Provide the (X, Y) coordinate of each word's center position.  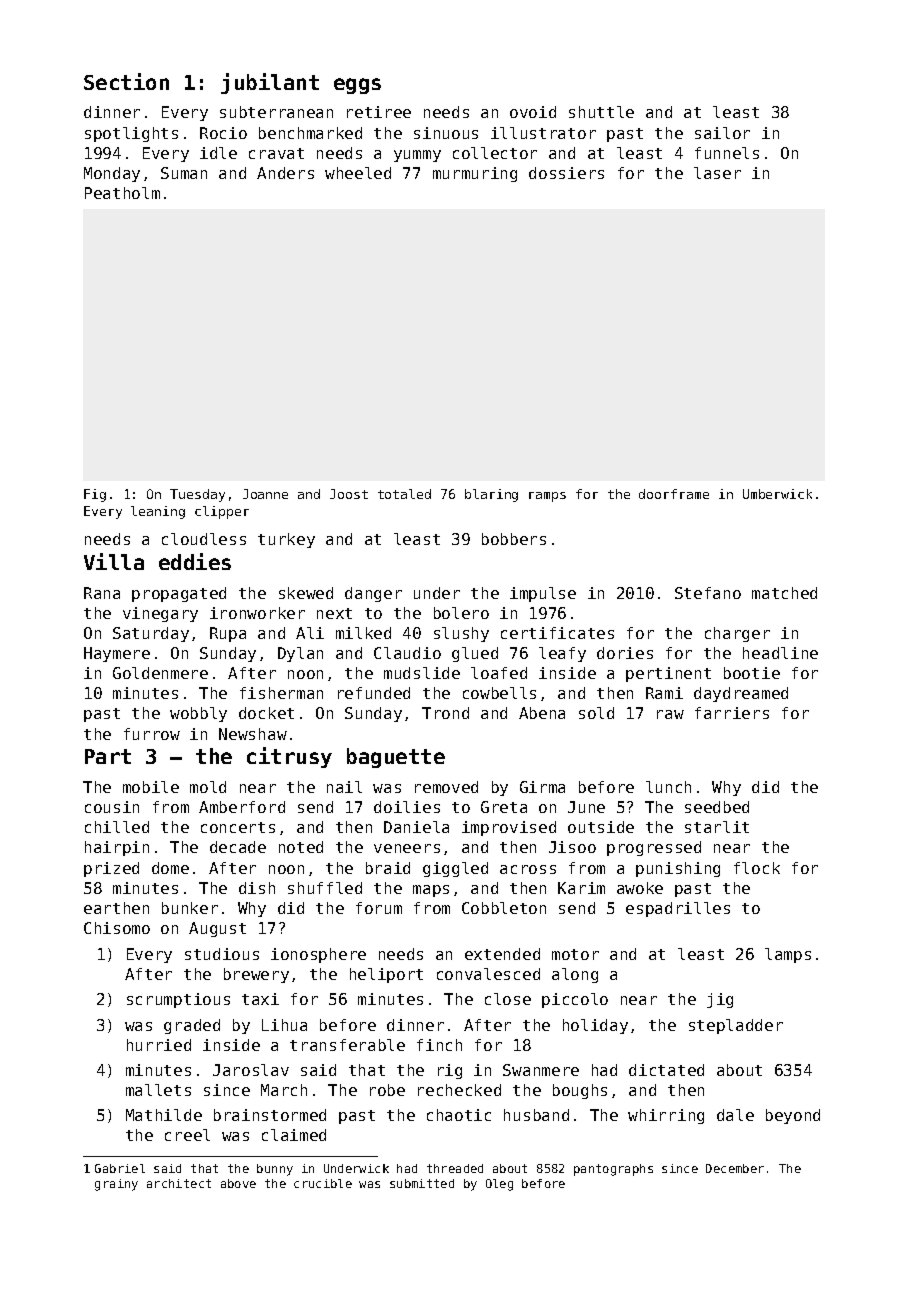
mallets (158, 1090)
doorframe (674, 494)
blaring (491, 495)
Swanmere (541, 1070)
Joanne (265, 494)
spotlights (131, 134)
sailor (722, 133)
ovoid (533, 112)
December (735, 1168)
